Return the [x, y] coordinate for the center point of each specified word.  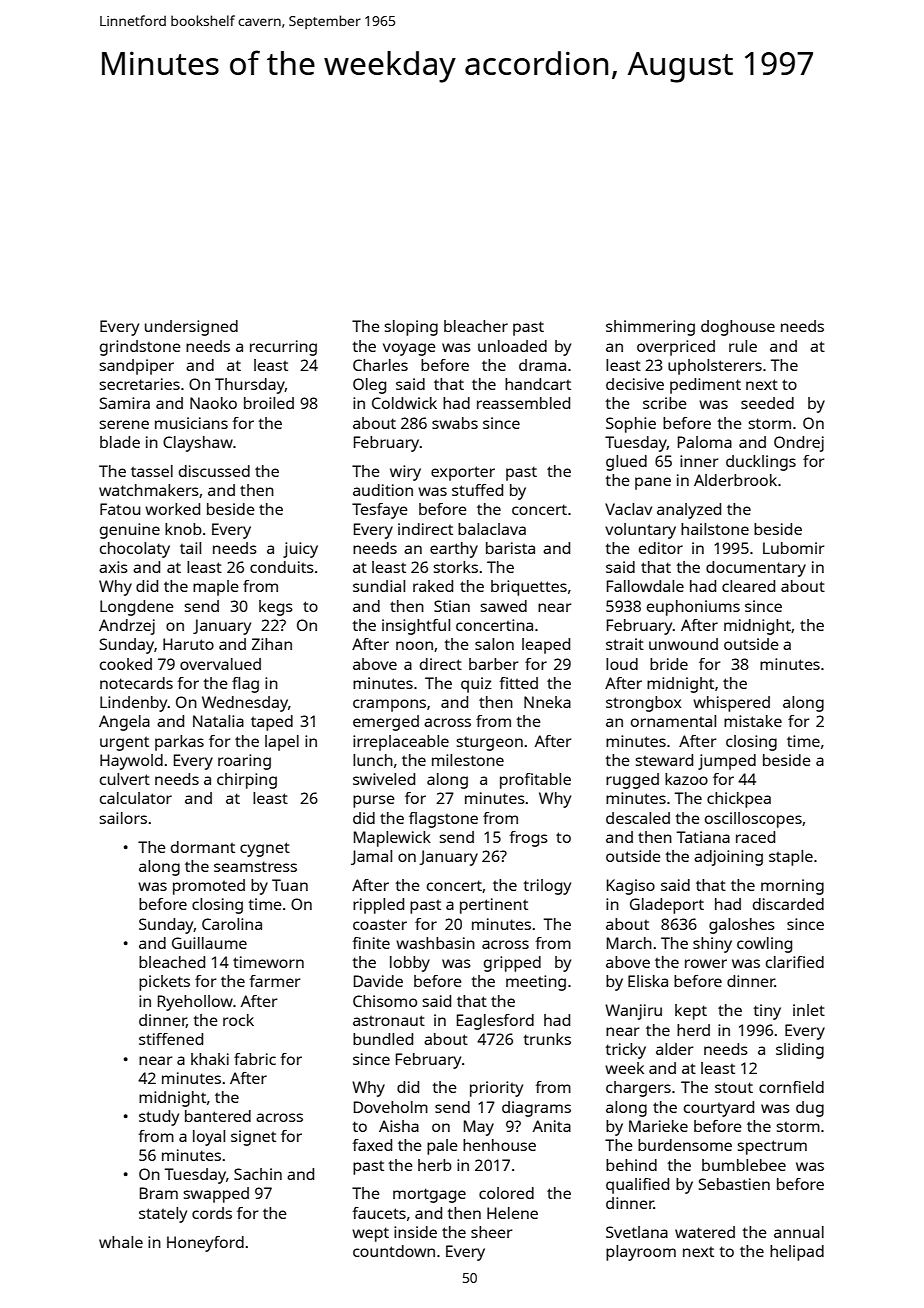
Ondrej [799, 444]
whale [121, 1242]
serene [124, 424]
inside [415, 1232]
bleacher [476, 326]
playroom [641, 1253]
